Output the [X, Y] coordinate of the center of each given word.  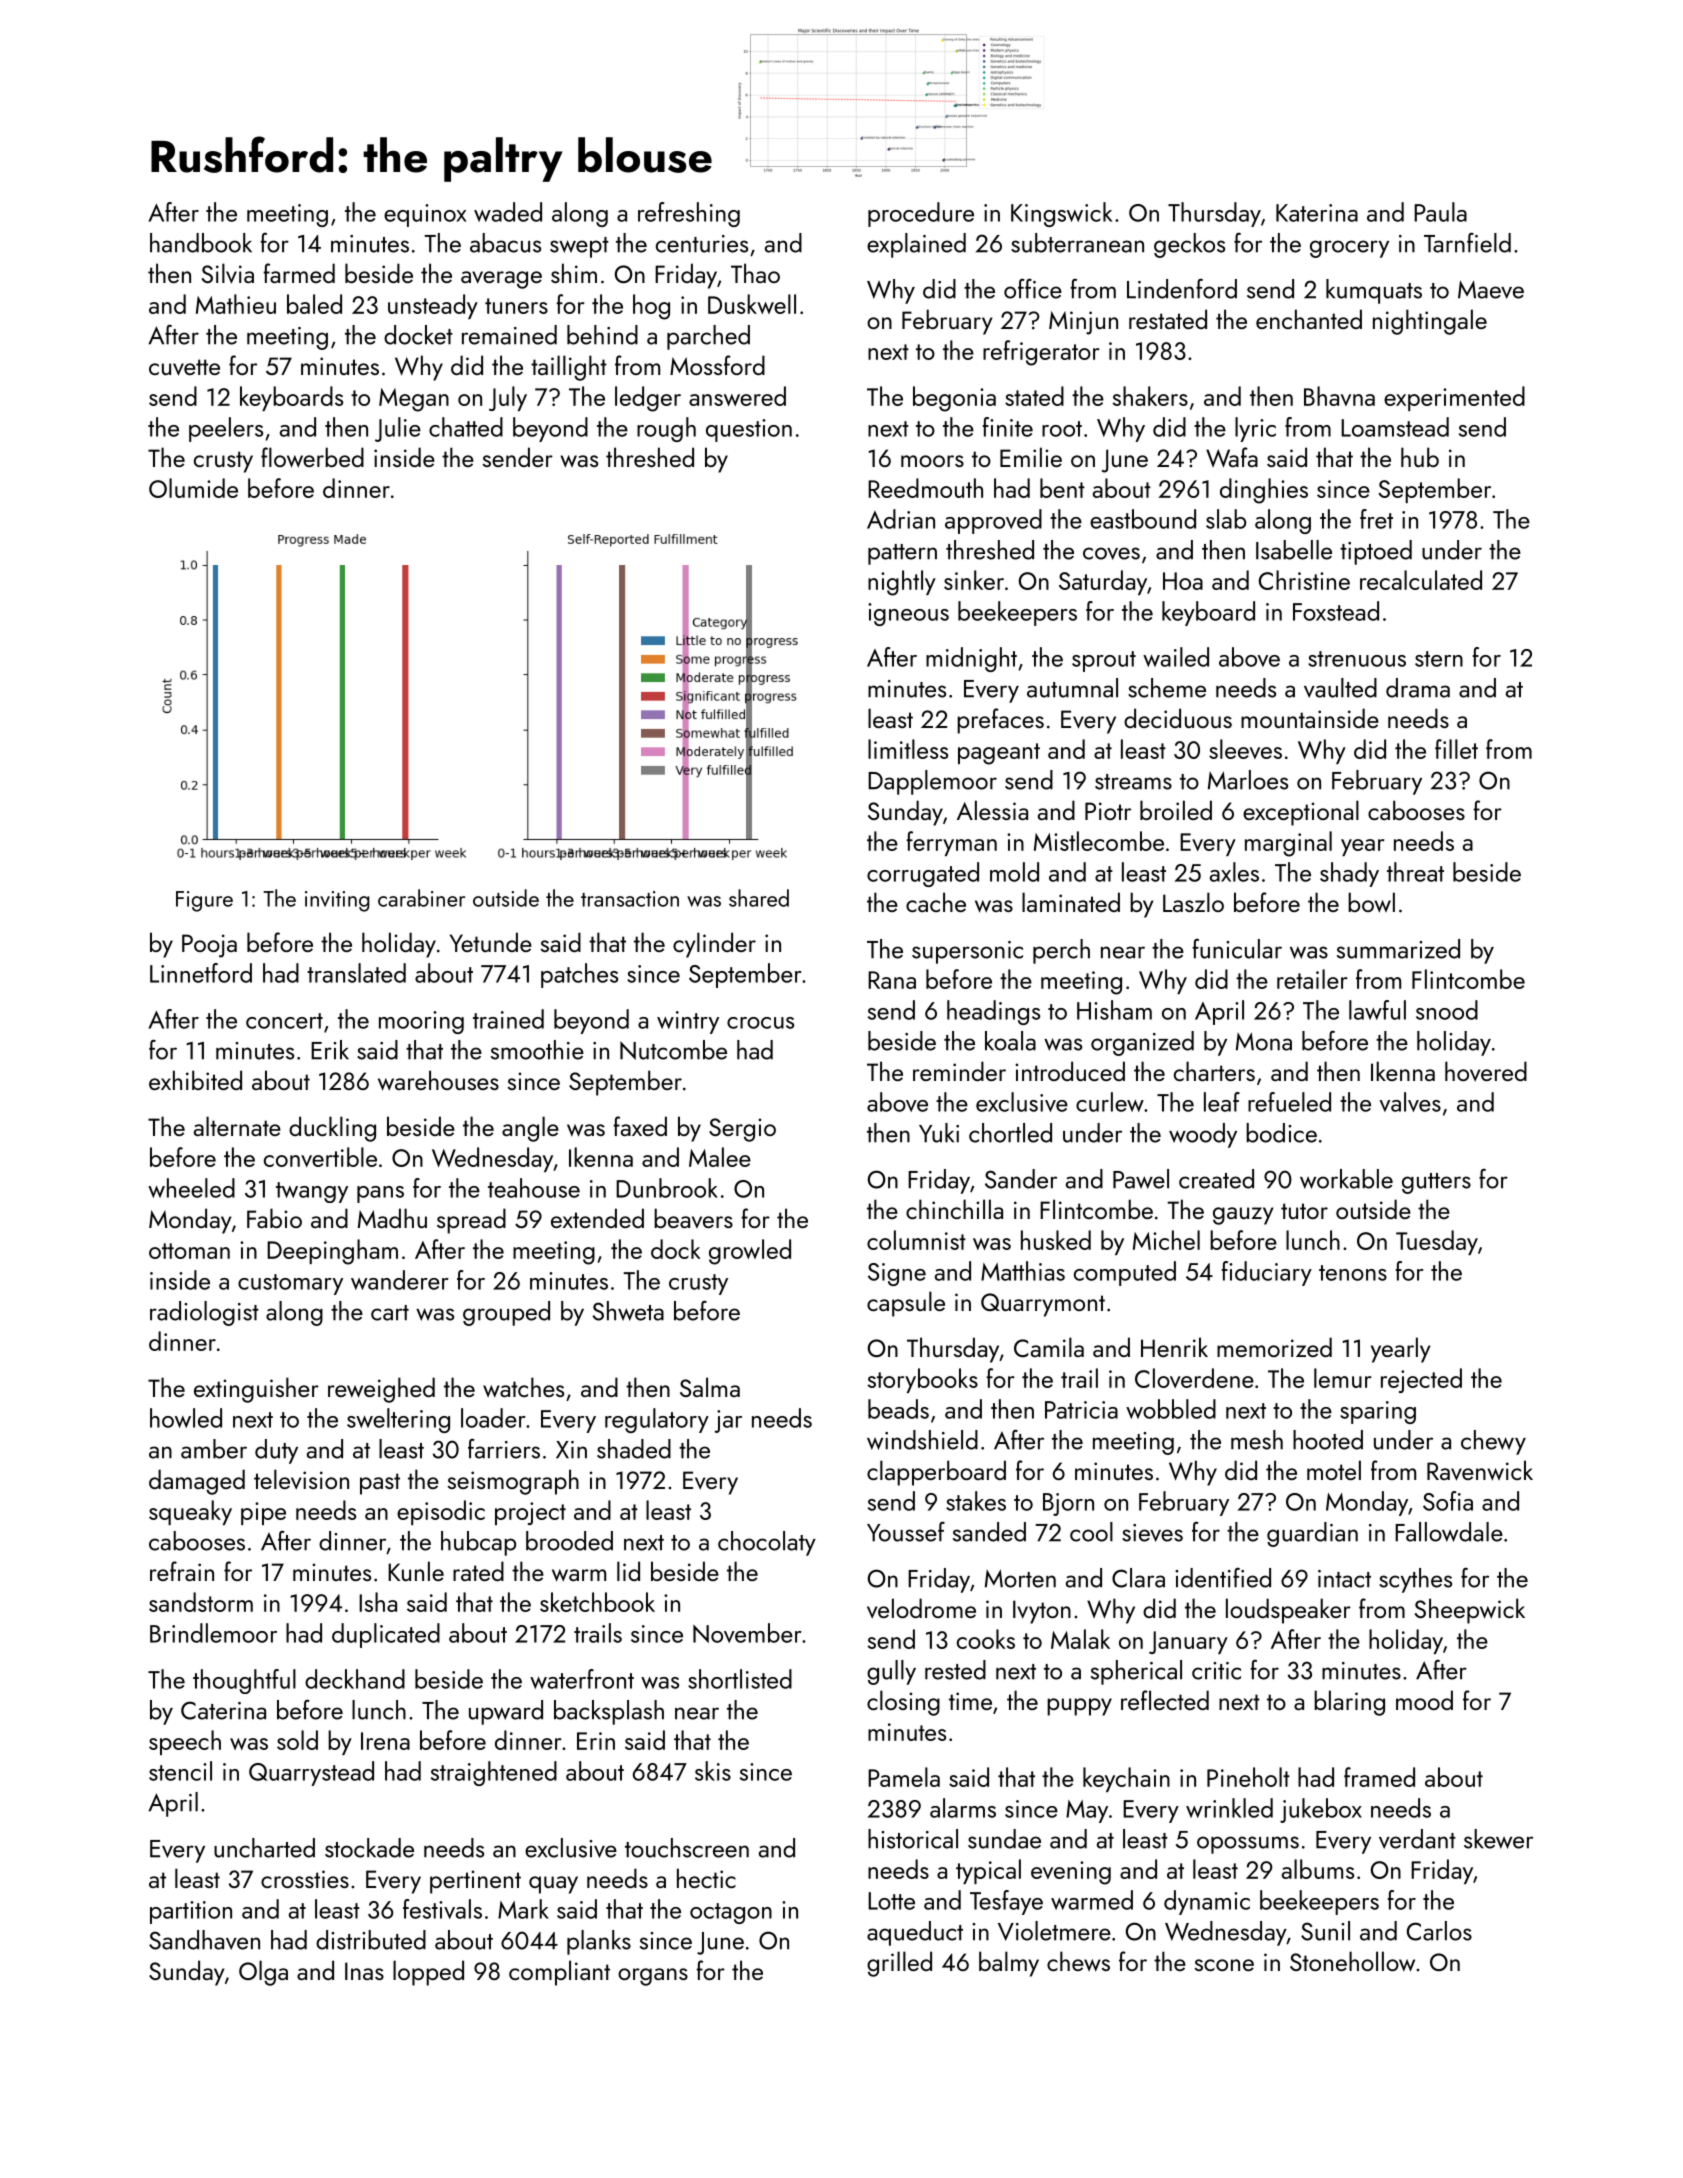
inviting [337, 901]
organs [653, 1977]
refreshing [689, 214]
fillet [1456, 749]
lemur [1342, 1378]
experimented [1454, 398]
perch [1061, 951]
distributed [371, 1940]
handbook [201, 243]
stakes [976, 1501]
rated [478, 1571]
